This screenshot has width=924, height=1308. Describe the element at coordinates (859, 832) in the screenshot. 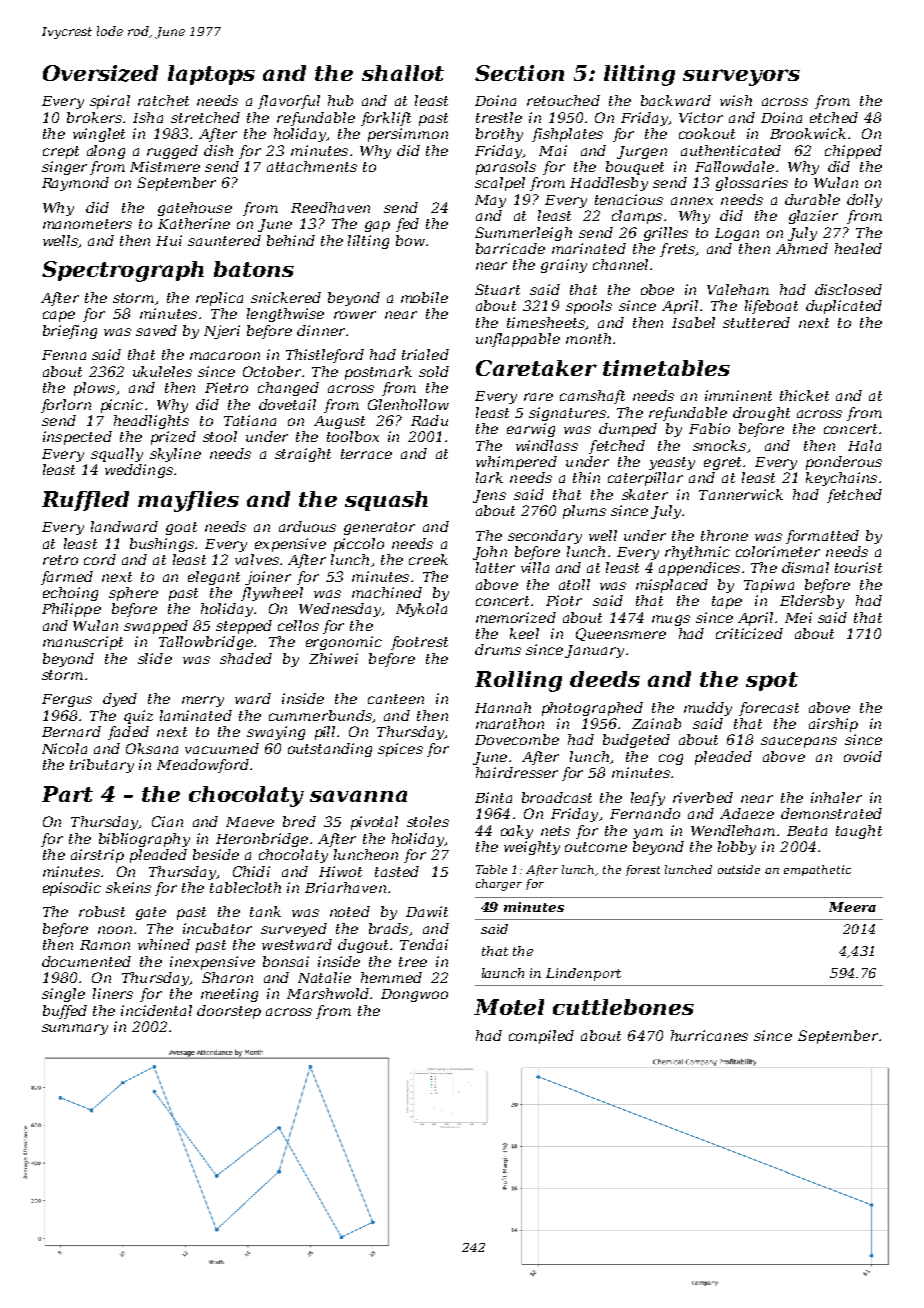

I see `taught` at that location.
